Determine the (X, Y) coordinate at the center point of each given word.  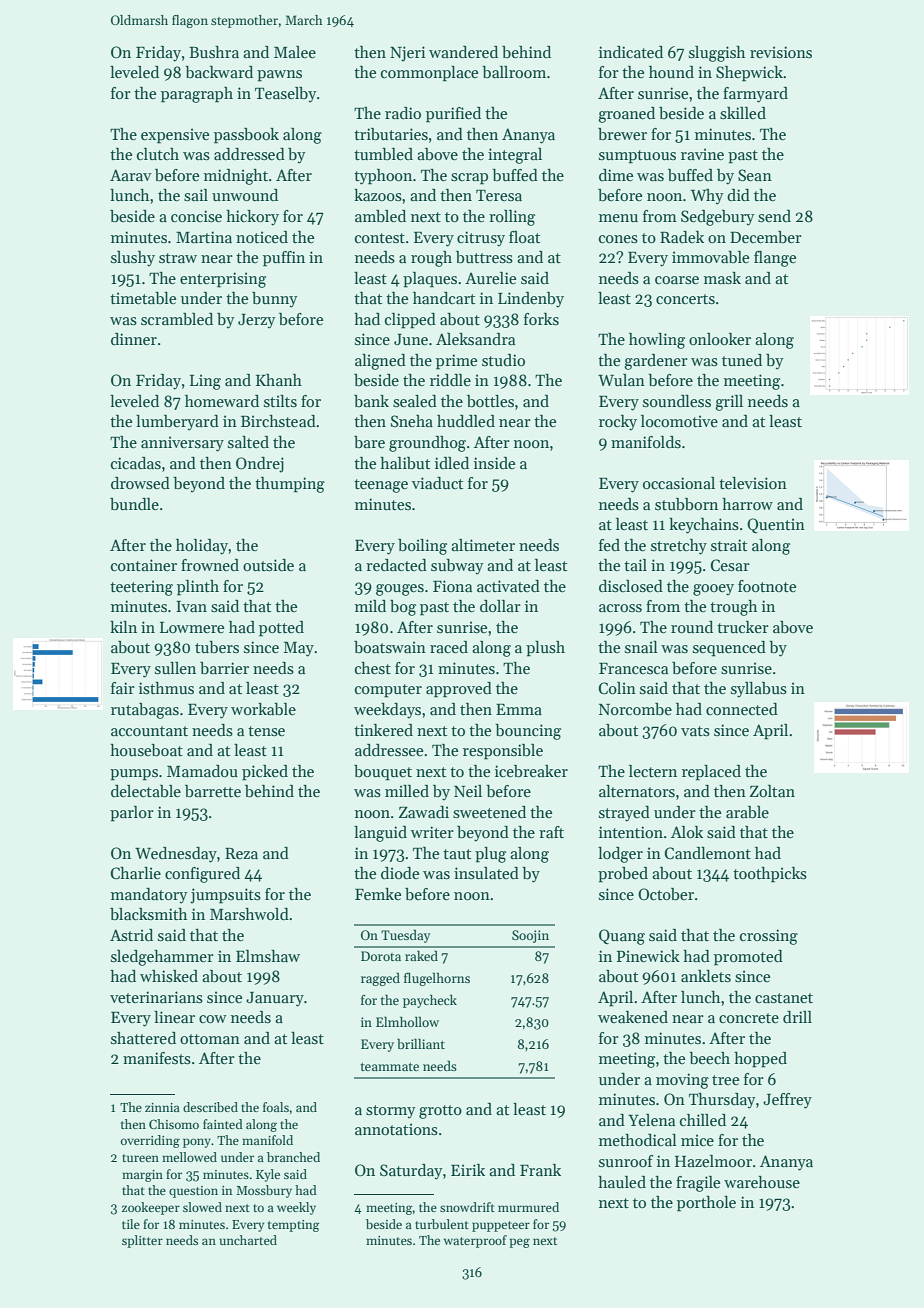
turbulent (442, 1224)
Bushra (214, 52)
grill (729, 403)
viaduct (437, 483)
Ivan (191, 606)
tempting (294, 1226)
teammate (389, 1067)
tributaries (391, 134)
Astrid (131, 935)
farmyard (755, 95)
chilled (703, 1120)
